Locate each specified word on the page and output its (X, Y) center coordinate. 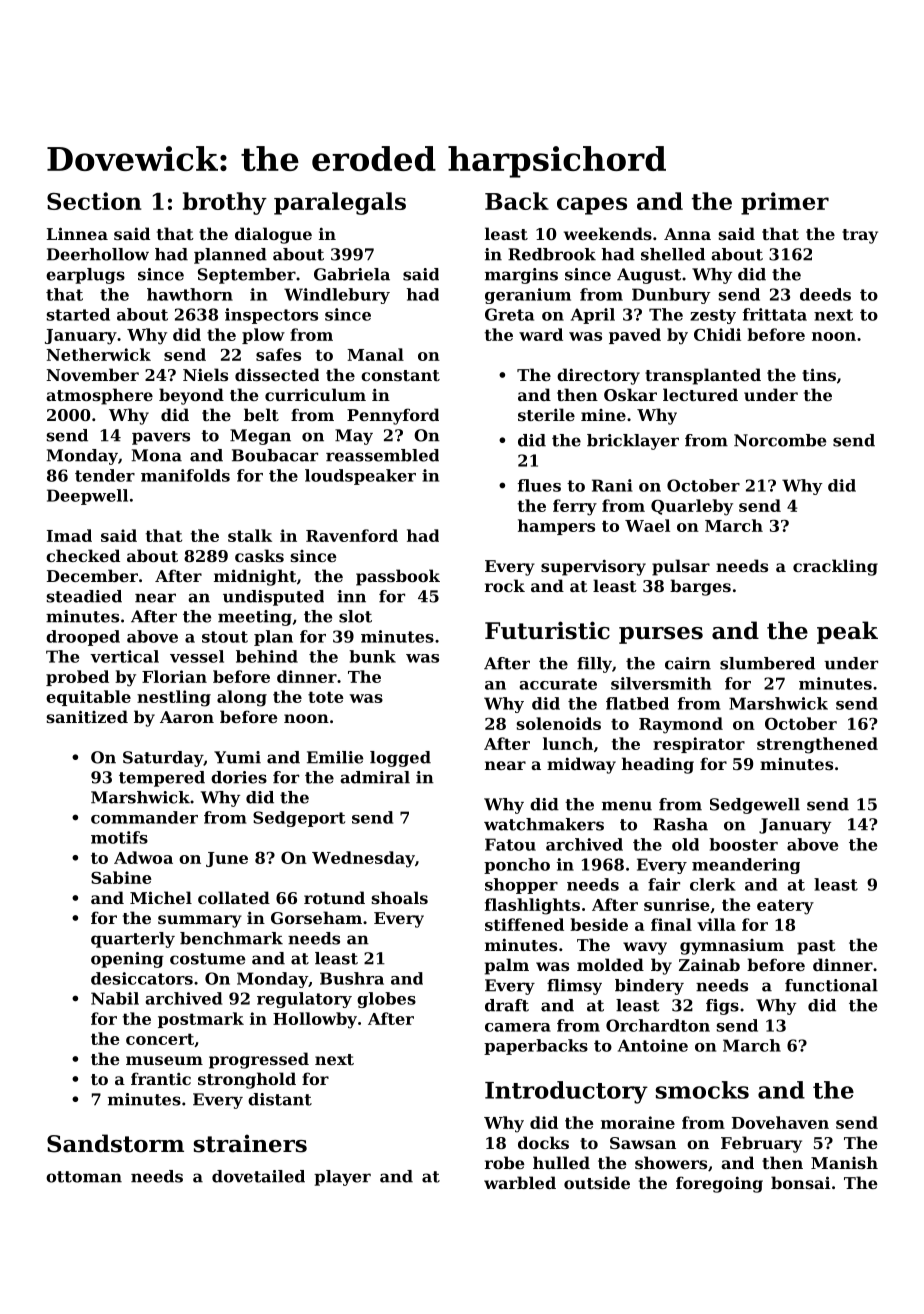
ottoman (84, 1177)
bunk (372, 656)
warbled (520, 1182)
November (92, 374)
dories (239, 777)
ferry (575, 507)
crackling (835, 567)
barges (700, 587)
